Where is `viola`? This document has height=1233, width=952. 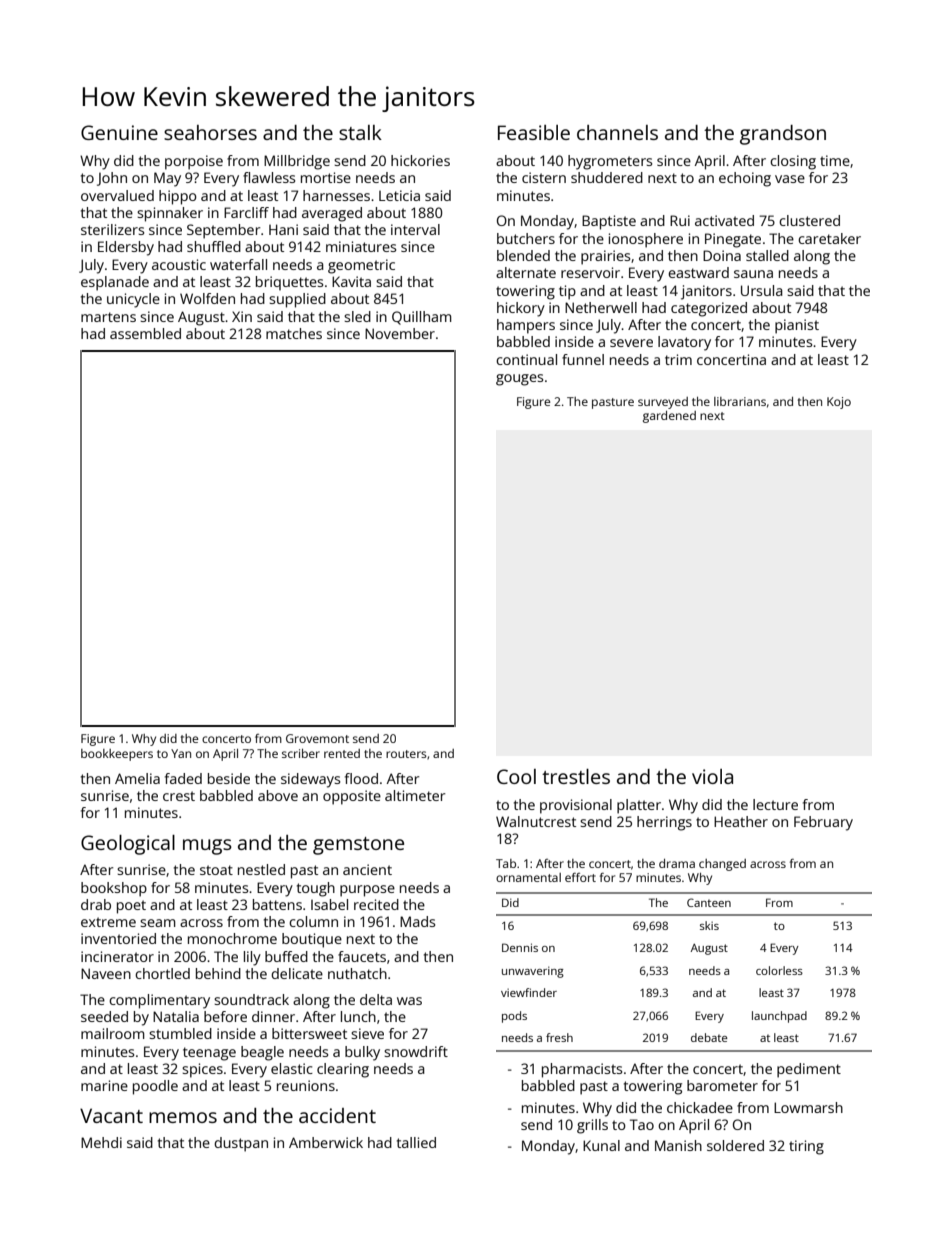
viola is located at coordinates (712, 776).
